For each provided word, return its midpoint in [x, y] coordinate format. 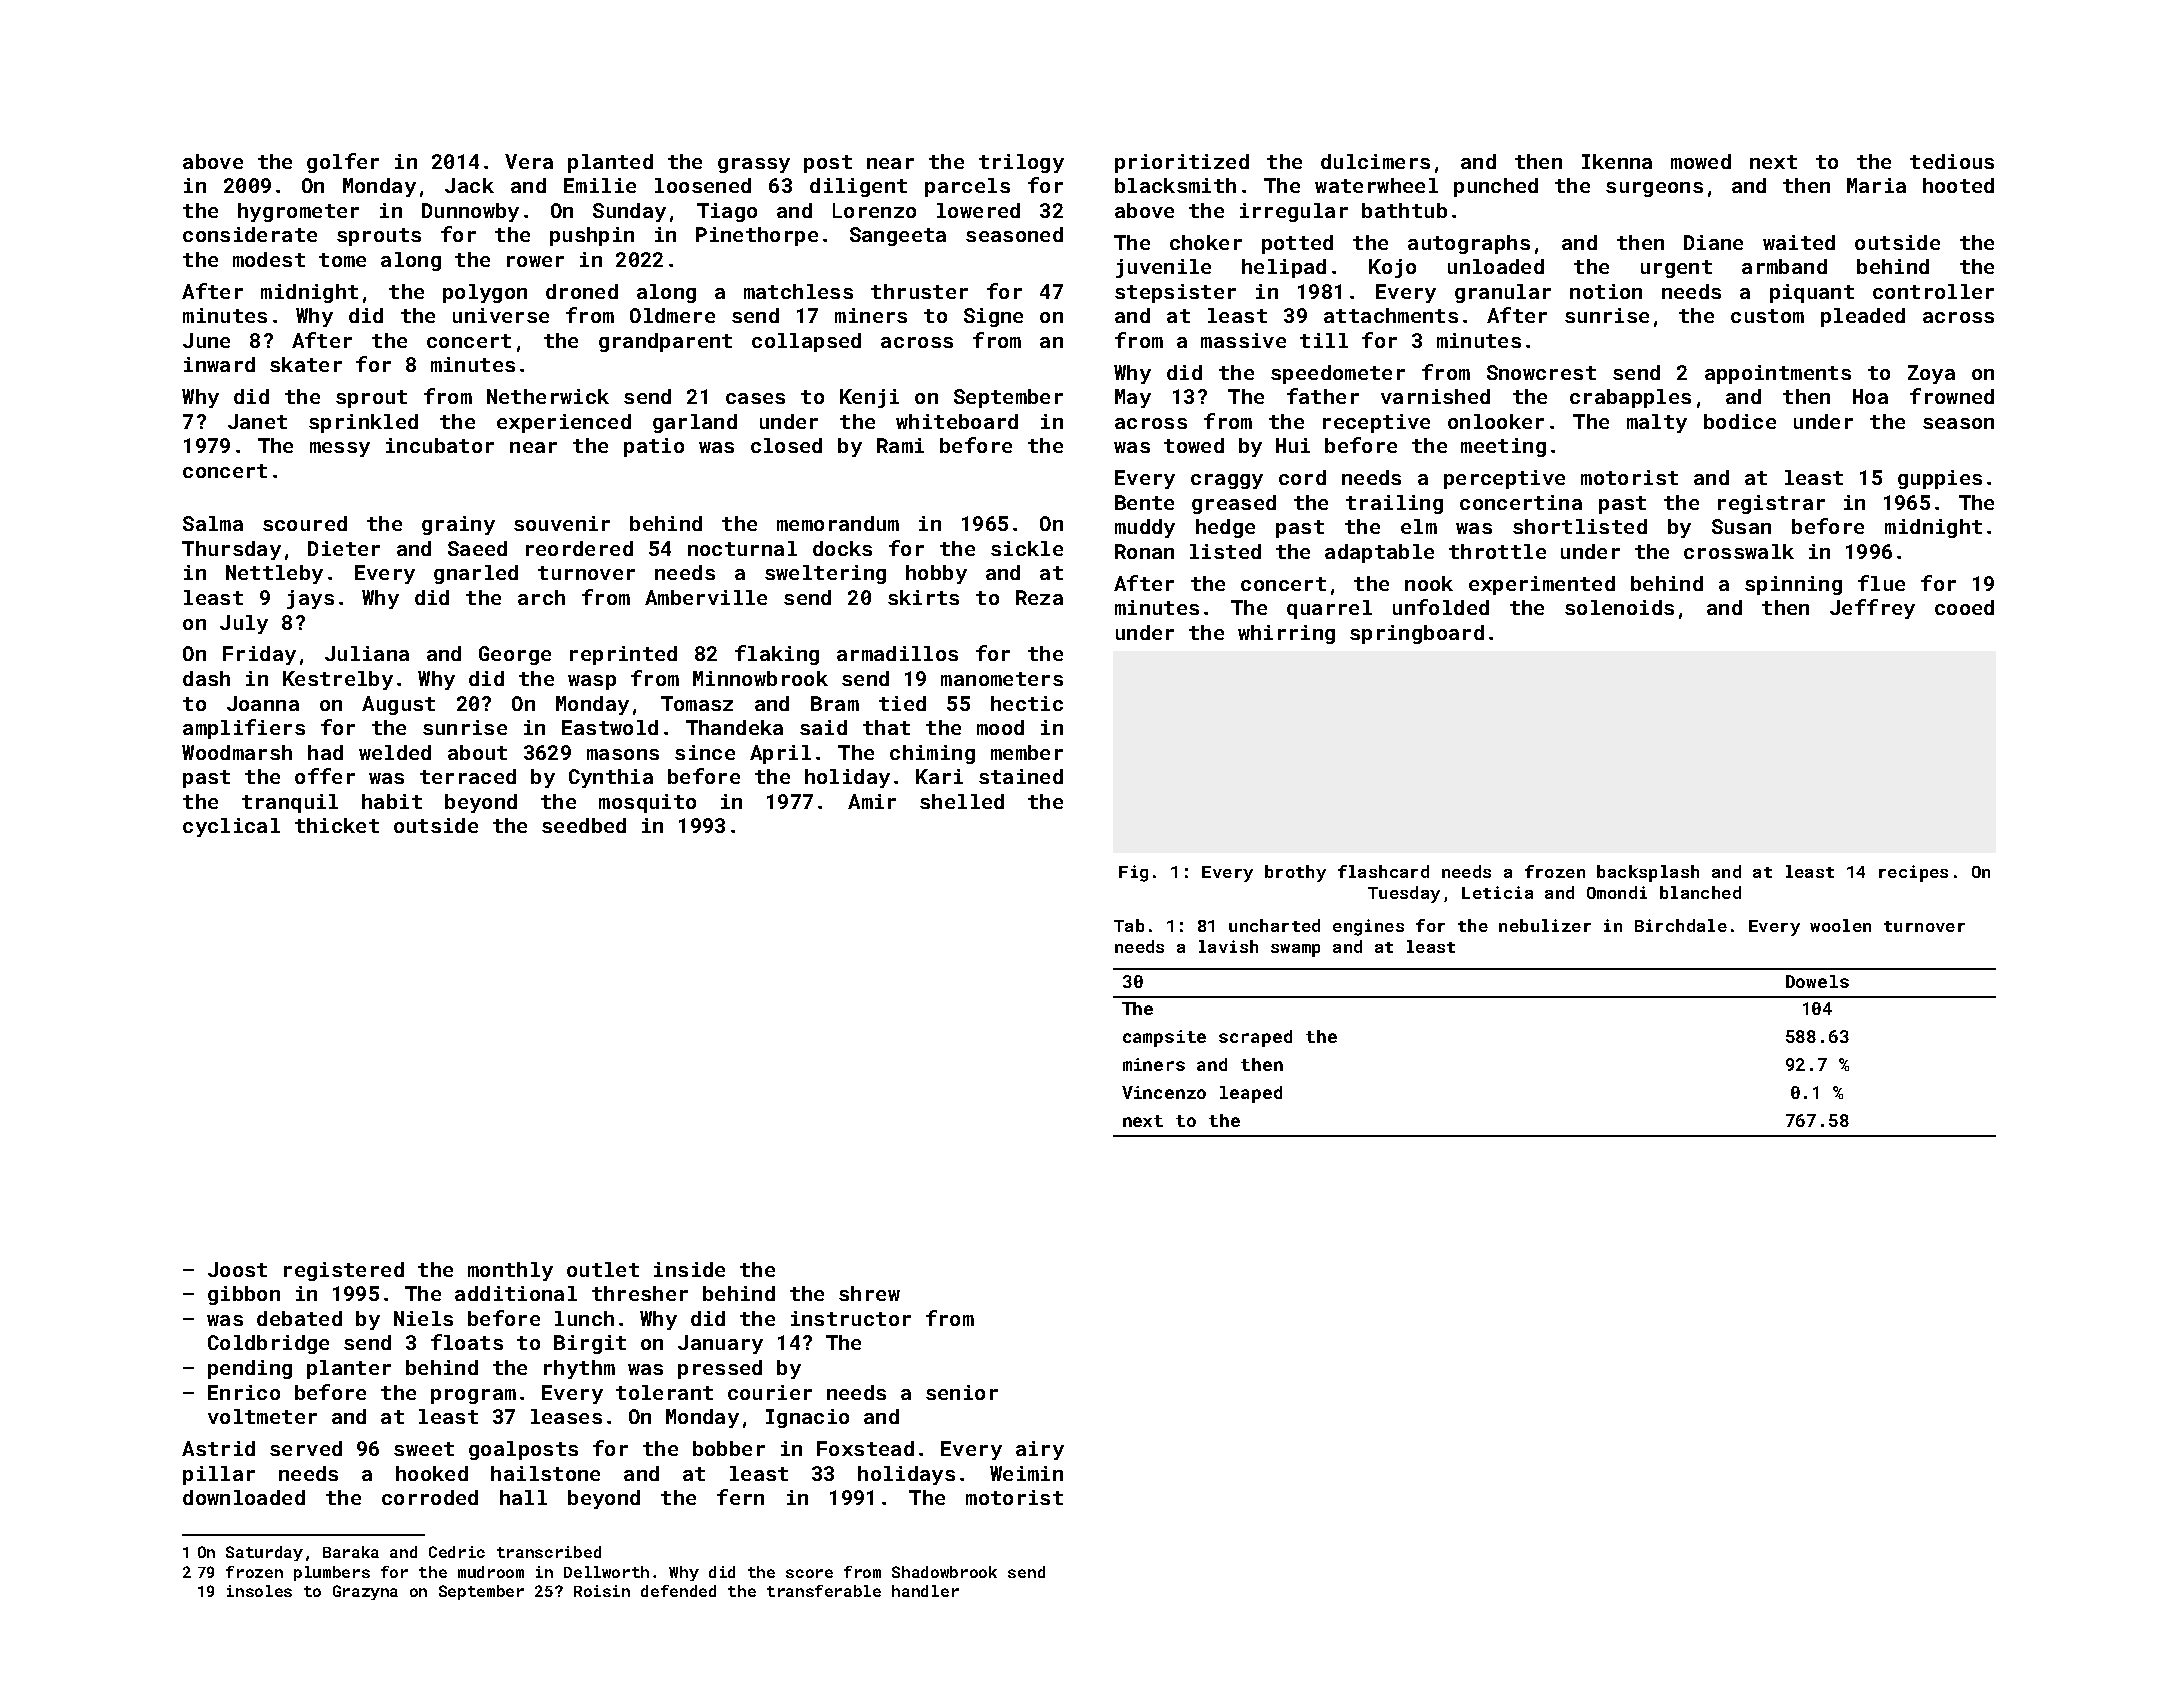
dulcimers [1375, 161]
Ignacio [807, 1418]
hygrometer [298, 212]
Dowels [1817, 981]
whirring [1286, 634]
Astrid [218, 1448]
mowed [1701, 161]
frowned [1952, 396]
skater [306, 364]
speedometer [1338, 374]
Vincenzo [1164, 1092]
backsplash [1648, 873]
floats [467, 1342]
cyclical [231, 827]
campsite [1164, 1038]
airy [1040, 1450]
